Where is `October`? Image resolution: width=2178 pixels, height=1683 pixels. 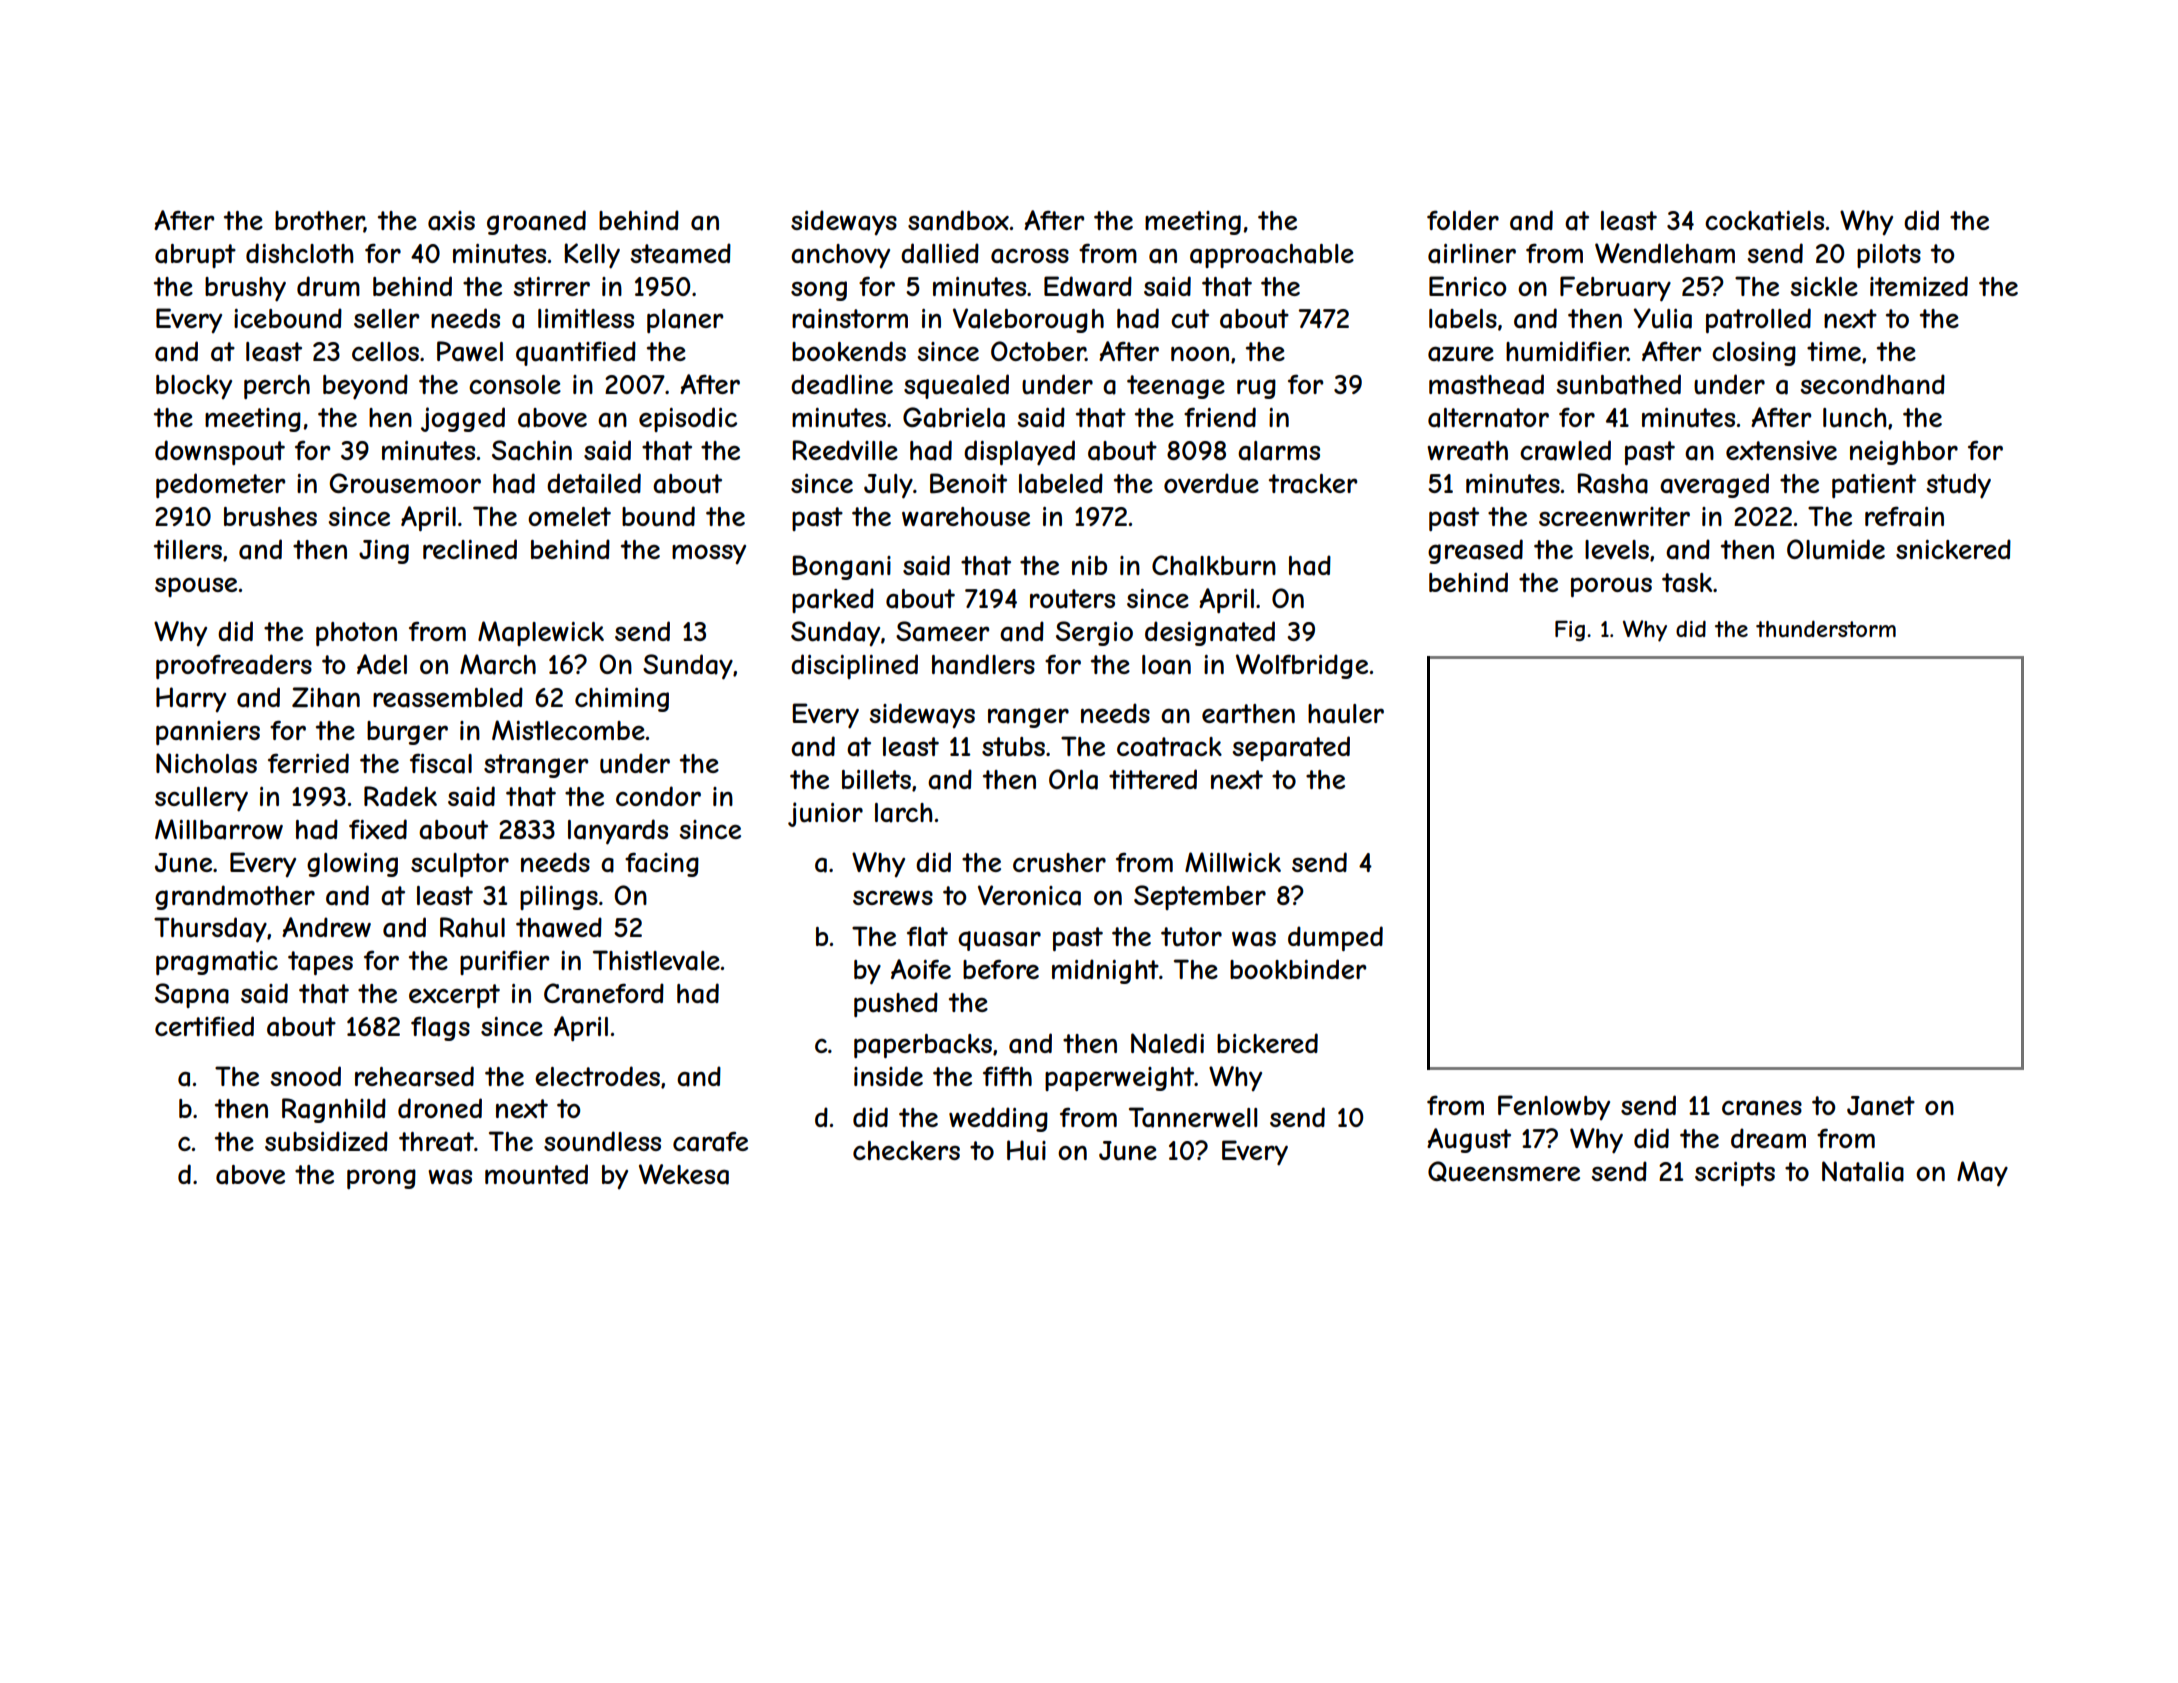
October is located at coordinates (1038, 351).
